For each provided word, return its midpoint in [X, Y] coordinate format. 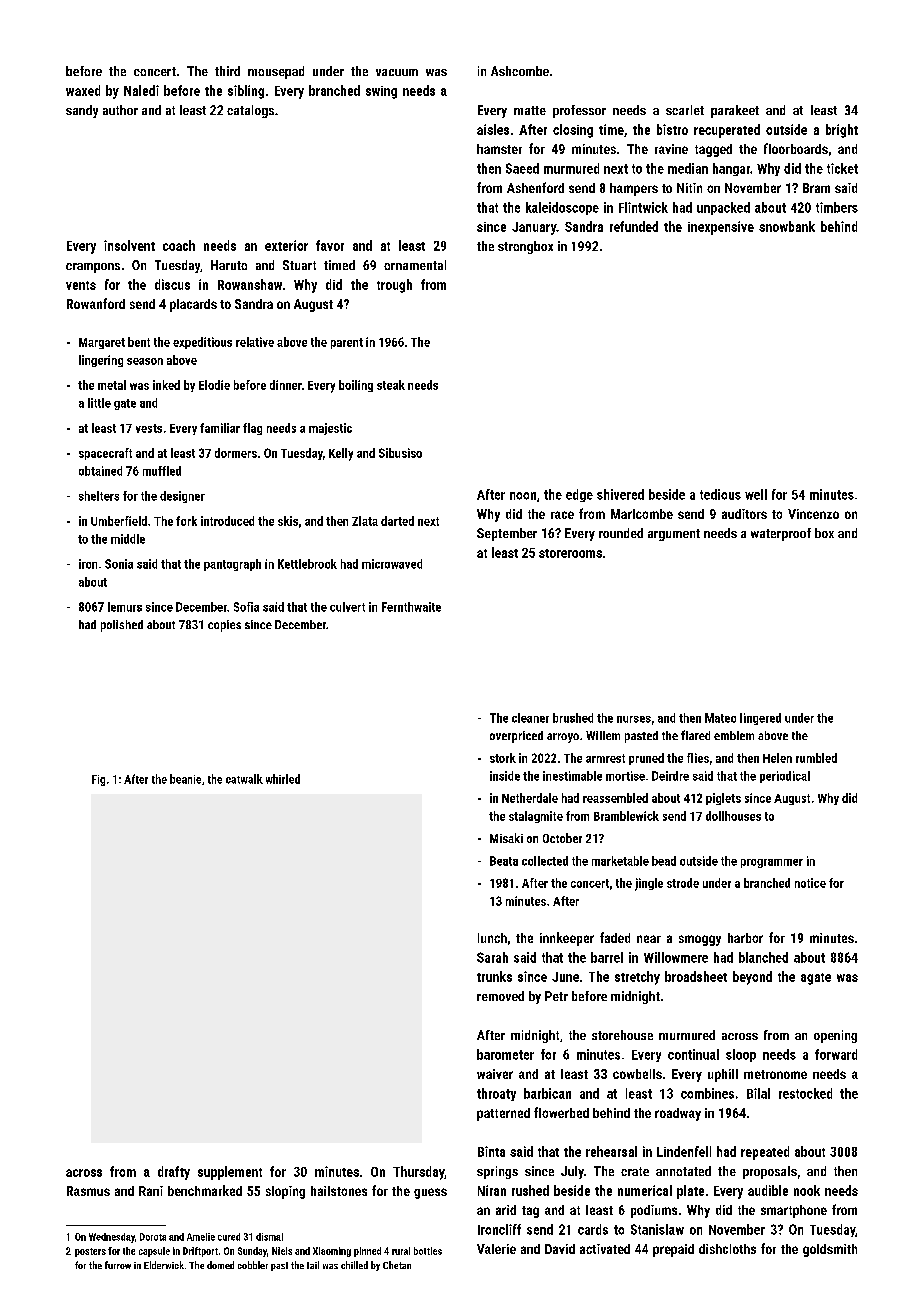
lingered [760, 719]
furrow [118, 1265]
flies [698, 758]
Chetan [397, 1265]
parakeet [735, 111]
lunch [492, 938]
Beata [504, 861]
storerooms [570, 553]
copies [224, 626]
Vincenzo [813, 514]
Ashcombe [520, 71]
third [227, 71]
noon [523, 496]
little [99, 403]
